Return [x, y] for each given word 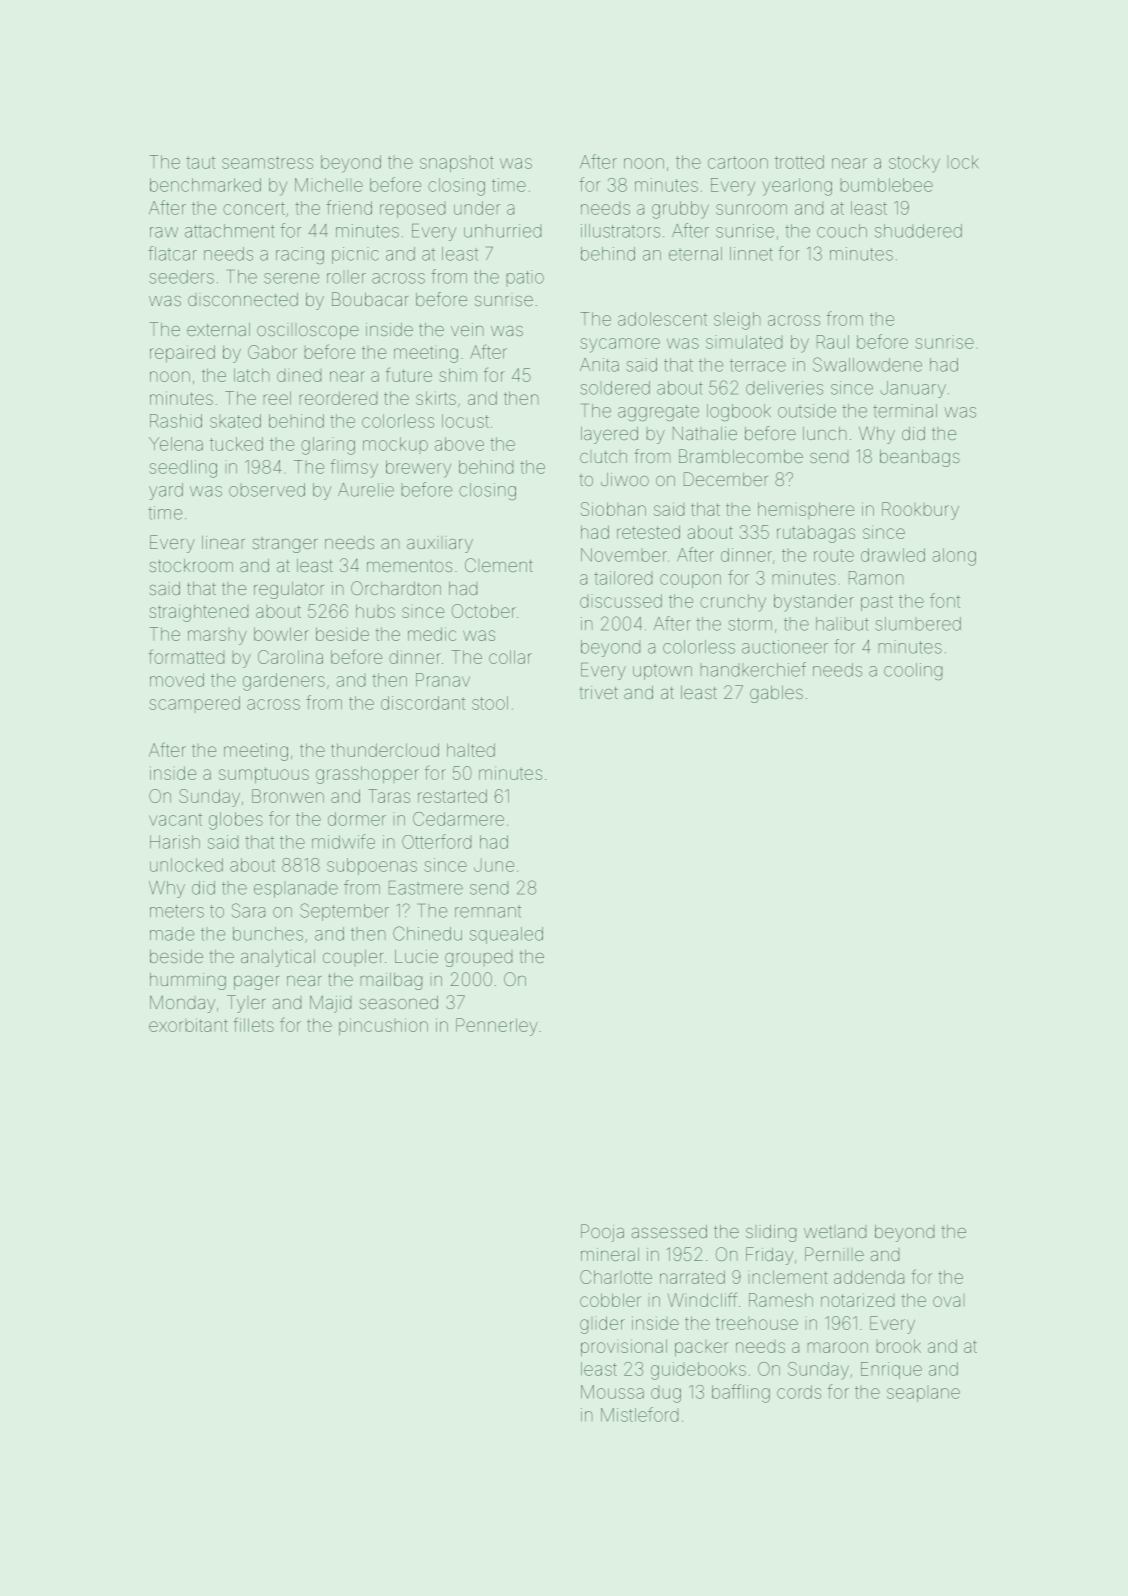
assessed [669, 1231]
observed [267, 490]
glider [602, 1325]
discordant [423, 703]
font [945, 600]
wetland [835, 1232]
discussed [621, 601]
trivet [599, 692]
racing [300, 255]
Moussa [612, 1392]
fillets [254, 1024]
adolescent [662, 319]
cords [799, 1392]
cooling [913, 671]
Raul [833, 342]
